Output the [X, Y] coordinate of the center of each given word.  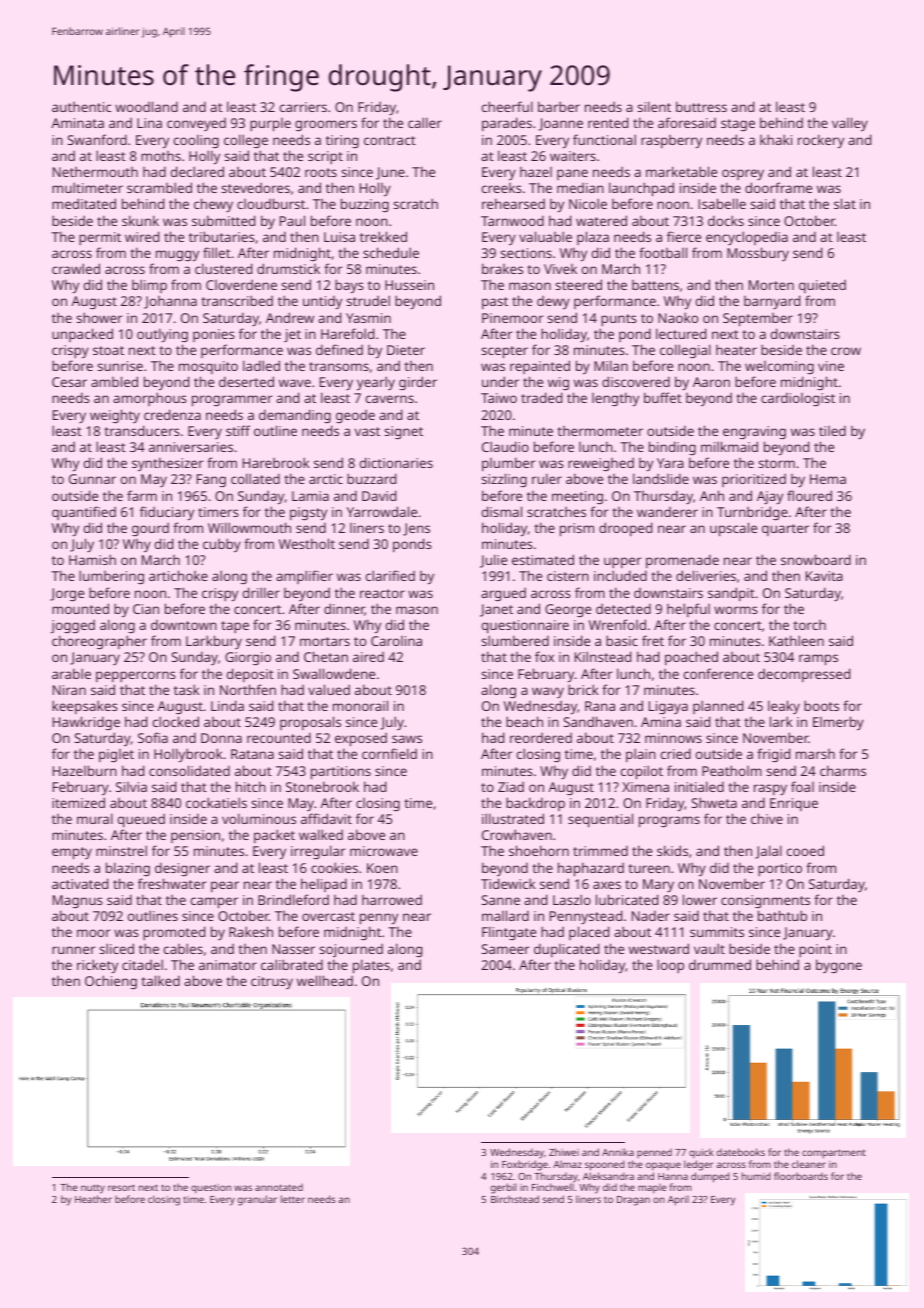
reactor [382, 593]
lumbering [111, 577]
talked [160, 980]
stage [738, 125]
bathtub [782, 915]
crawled [76, 268]
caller [425, 122]
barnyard [772, 302]
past [495, 303]
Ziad [511, 787]
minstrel [121, 850]
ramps [818, 660]
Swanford [97, 139]
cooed [805, 850]
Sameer [505, 949]
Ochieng [111, 982]
